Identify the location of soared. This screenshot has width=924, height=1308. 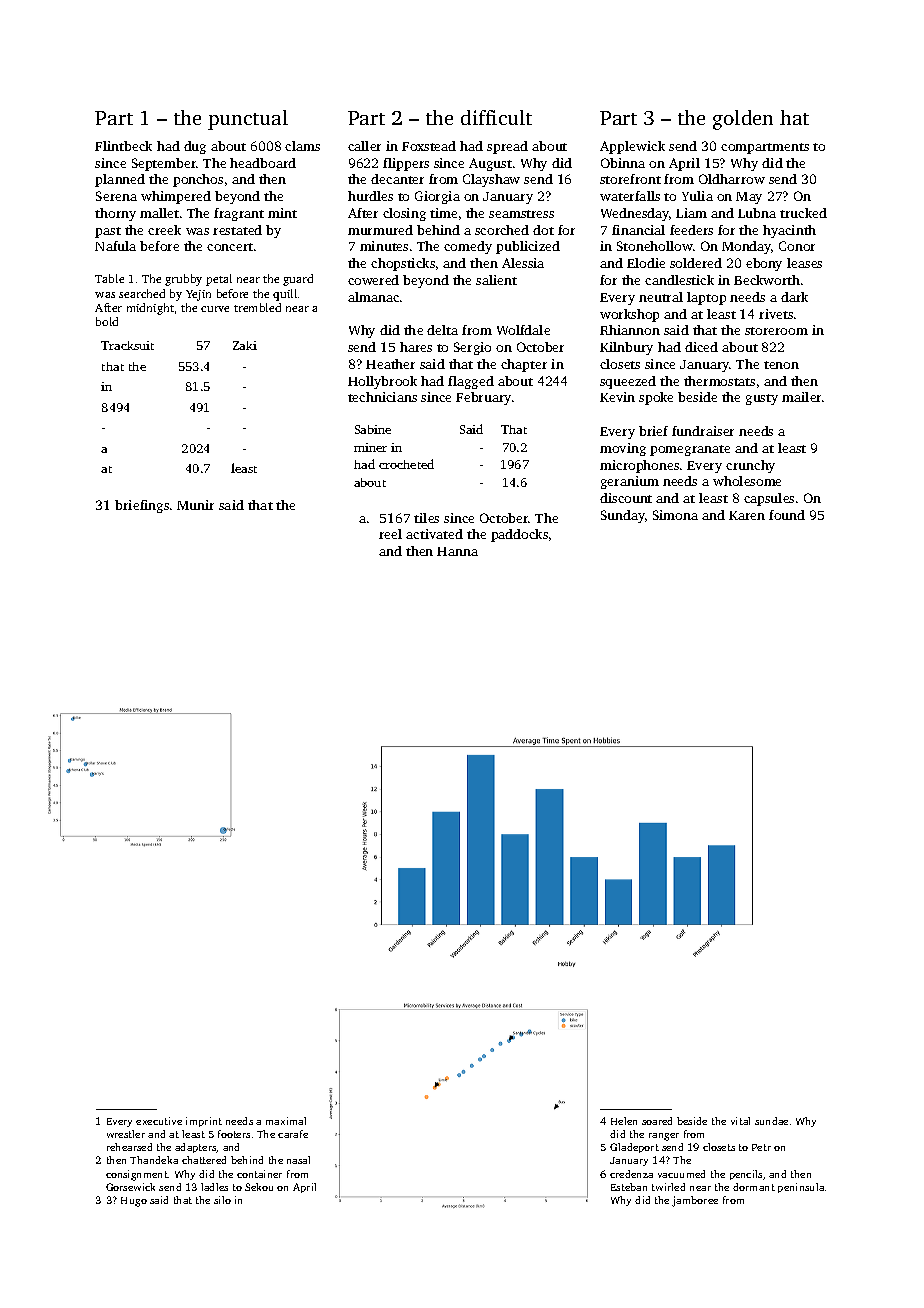
(657, 1121).
